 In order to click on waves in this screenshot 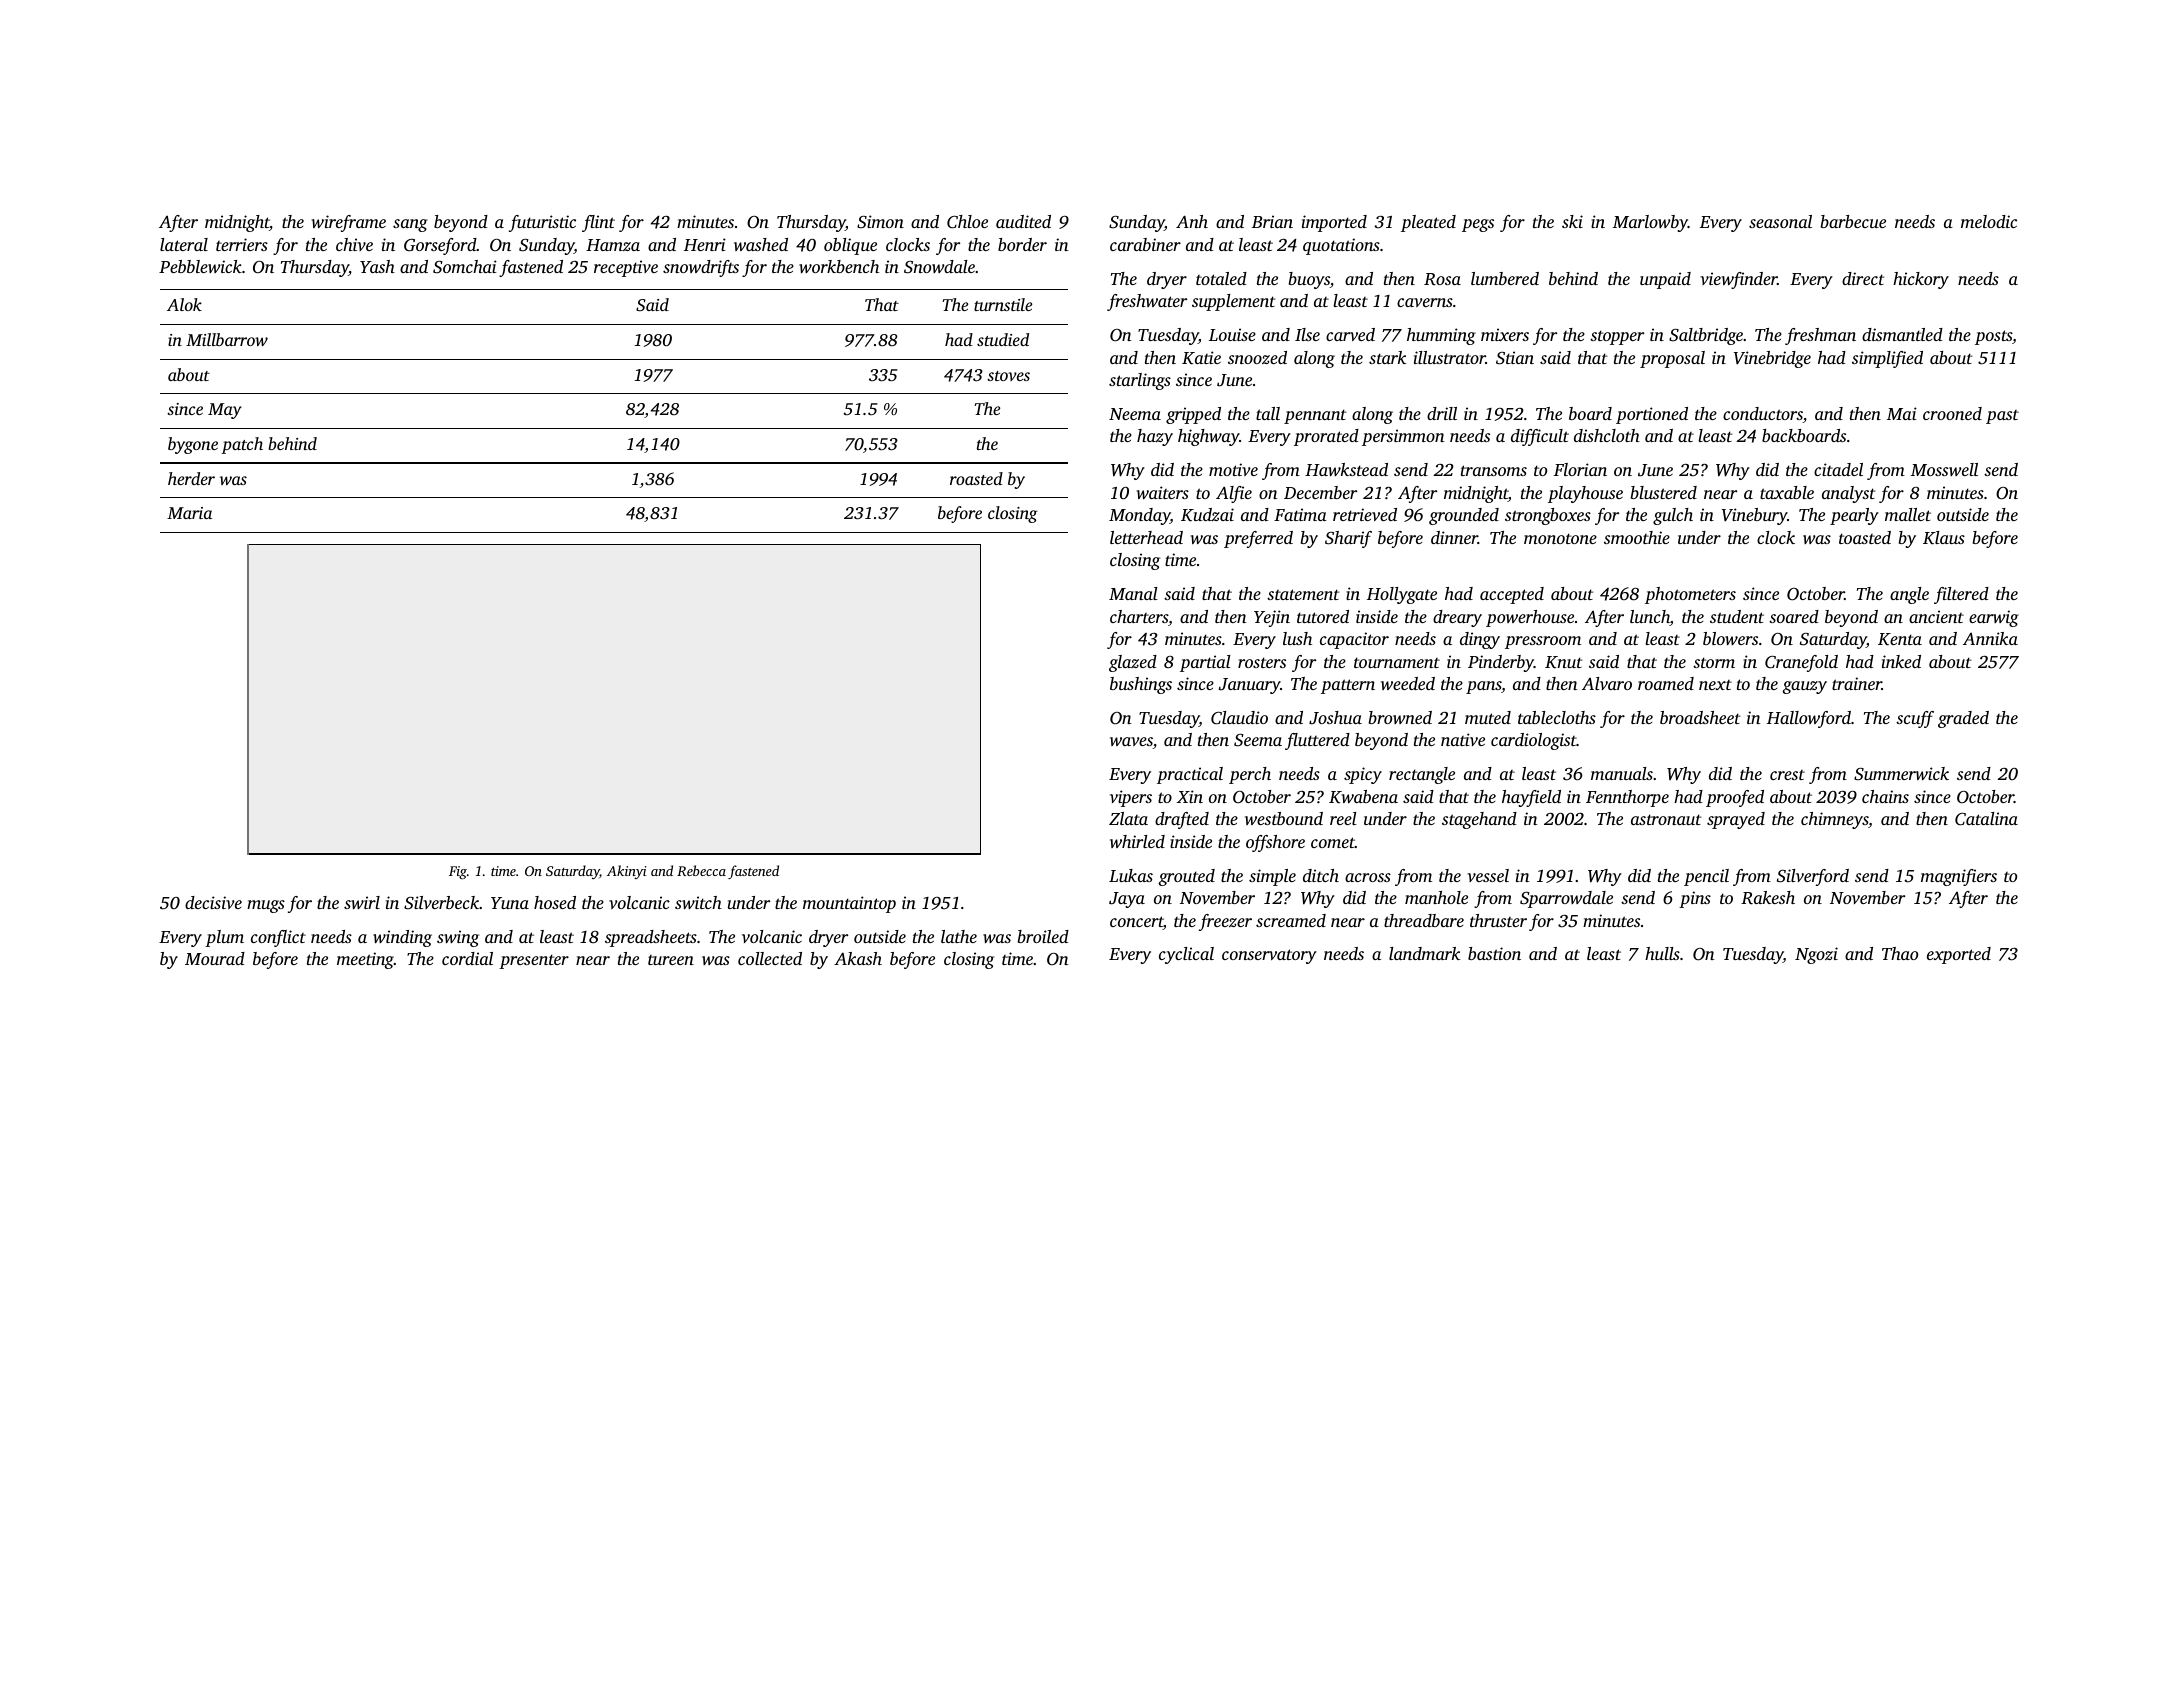, I will do `click(1131, 743)`.
